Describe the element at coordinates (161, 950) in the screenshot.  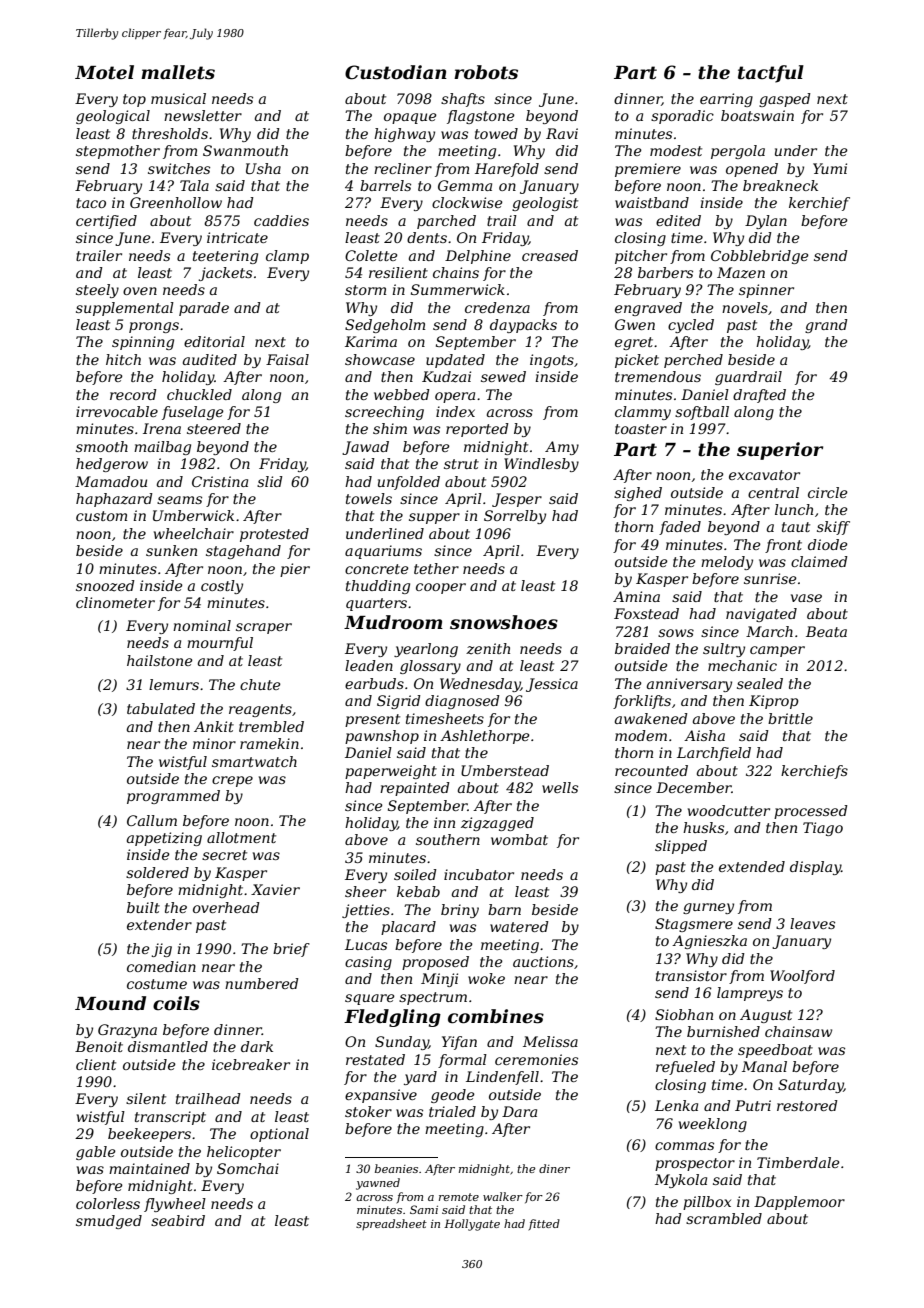
I see `jig` at that location.
